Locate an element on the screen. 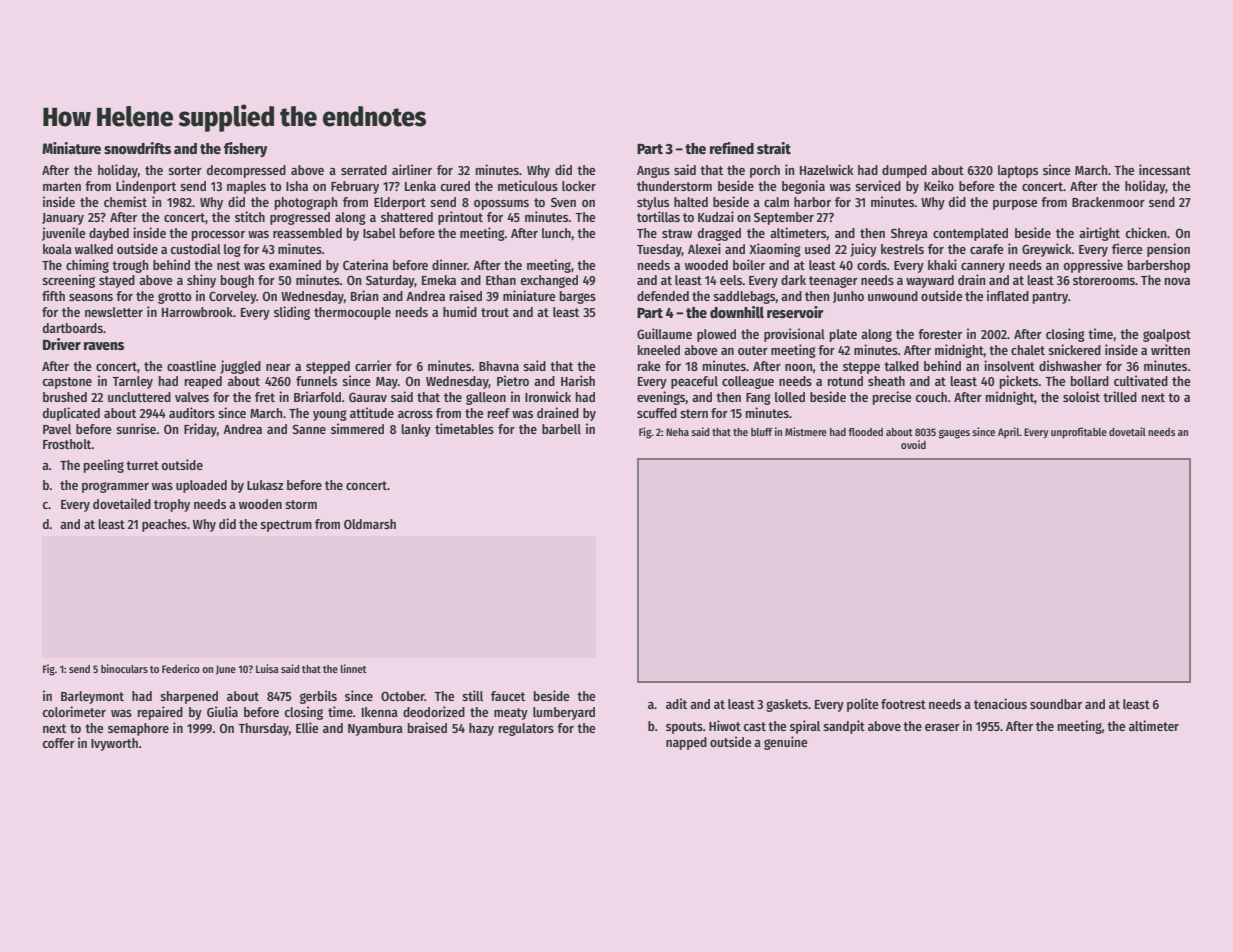 This screenshot has width=1233, height=952. fret is located at coordinates (265, 397).
